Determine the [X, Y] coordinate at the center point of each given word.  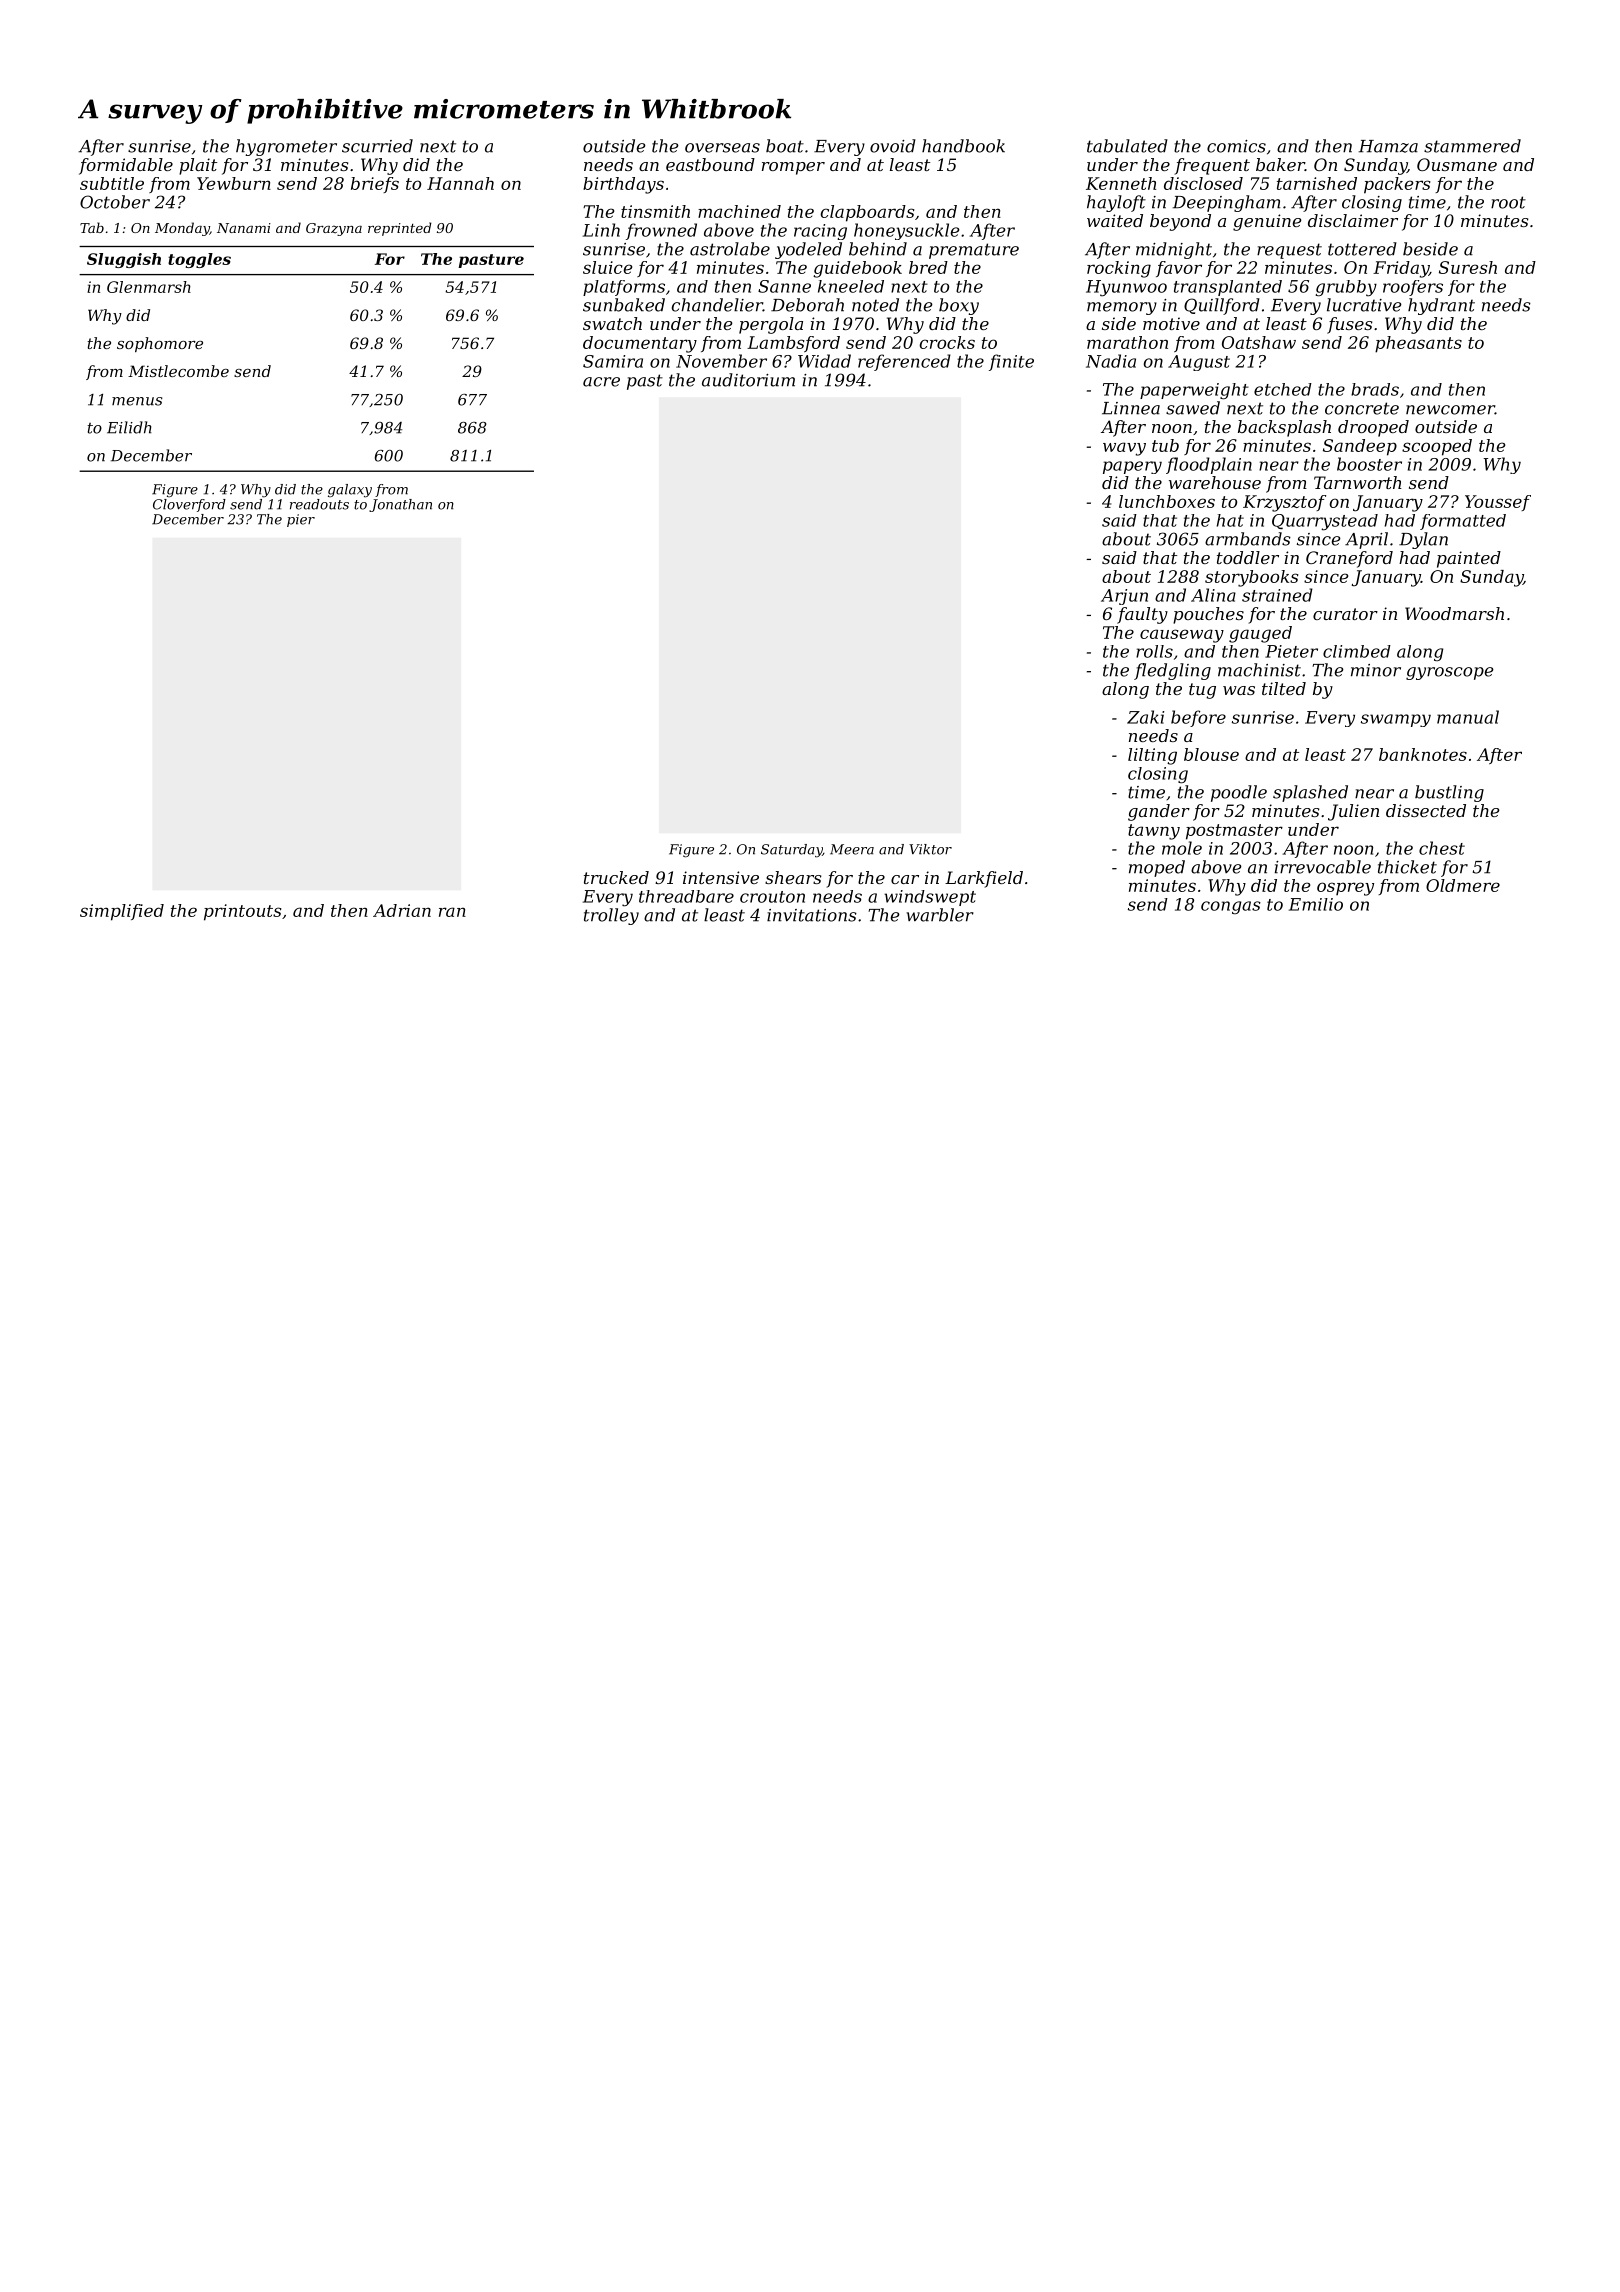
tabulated [1127, 146]
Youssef [1498, 503]
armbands [1248, 539]
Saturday [791, 851]
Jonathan [400, 505]
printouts [242, 912]
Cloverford [189, 505]
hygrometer [286, 147]
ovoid [893, 146]
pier [301, 520]
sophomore [160, 344]
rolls [1154, 651]
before [1198, 718]
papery [1132, 467]
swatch [612, 323]
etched [1283, 389]
